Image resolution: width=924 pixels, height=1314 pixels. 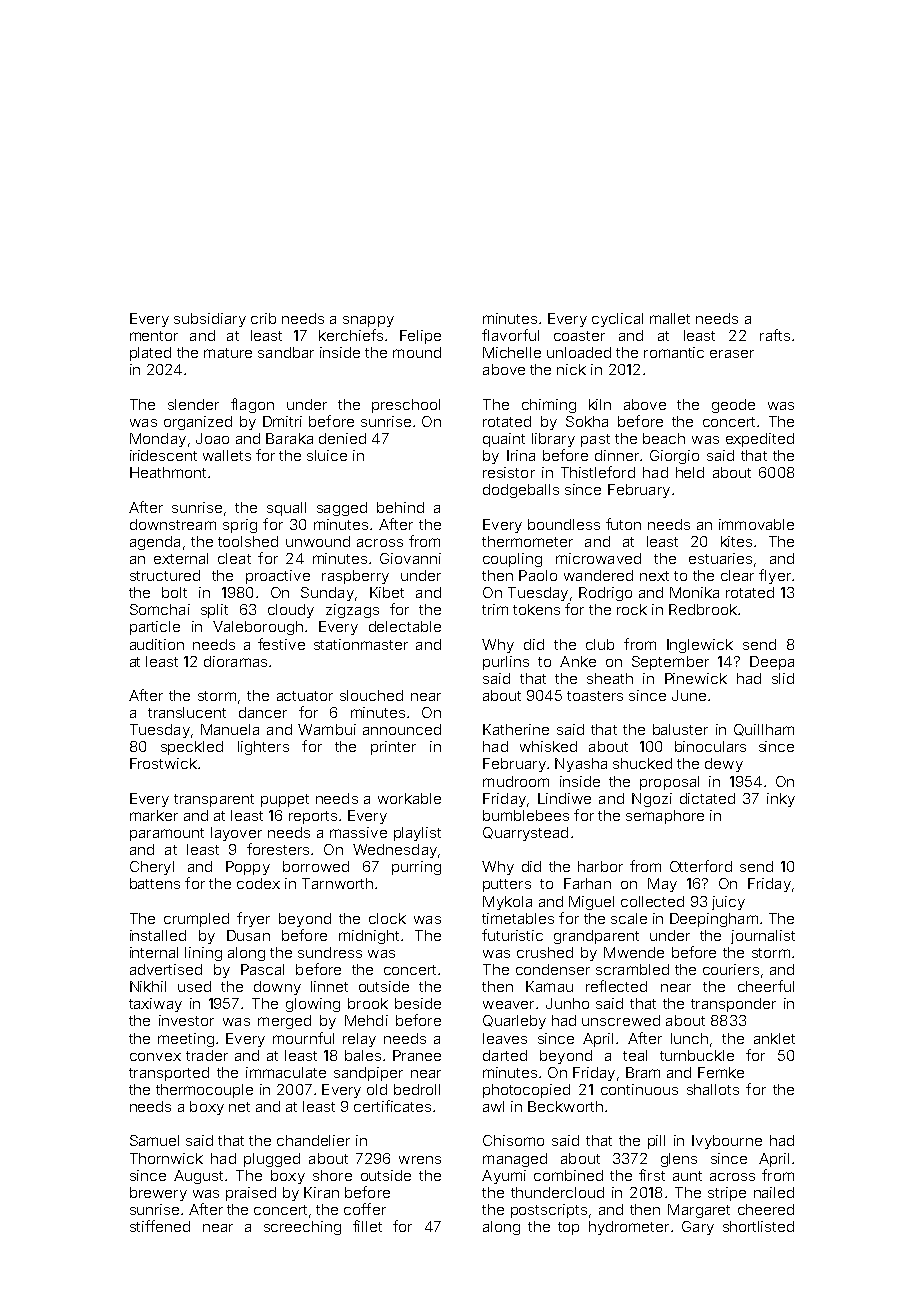 I want to click on sandbar, so click(x=286, y=352).
